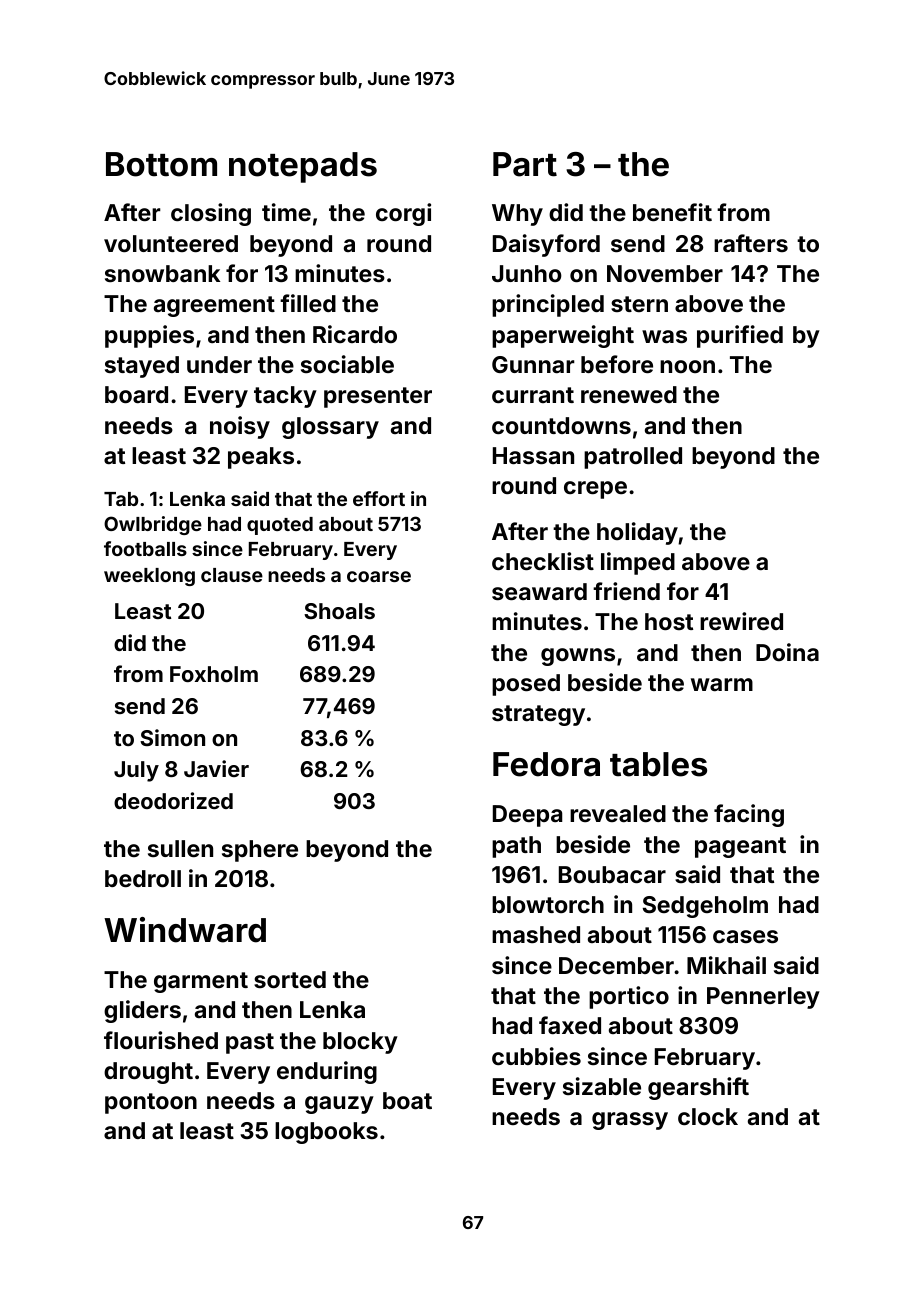  Describe the element at coordinates (290, 979) in the document. I see `sorted` at that location.
